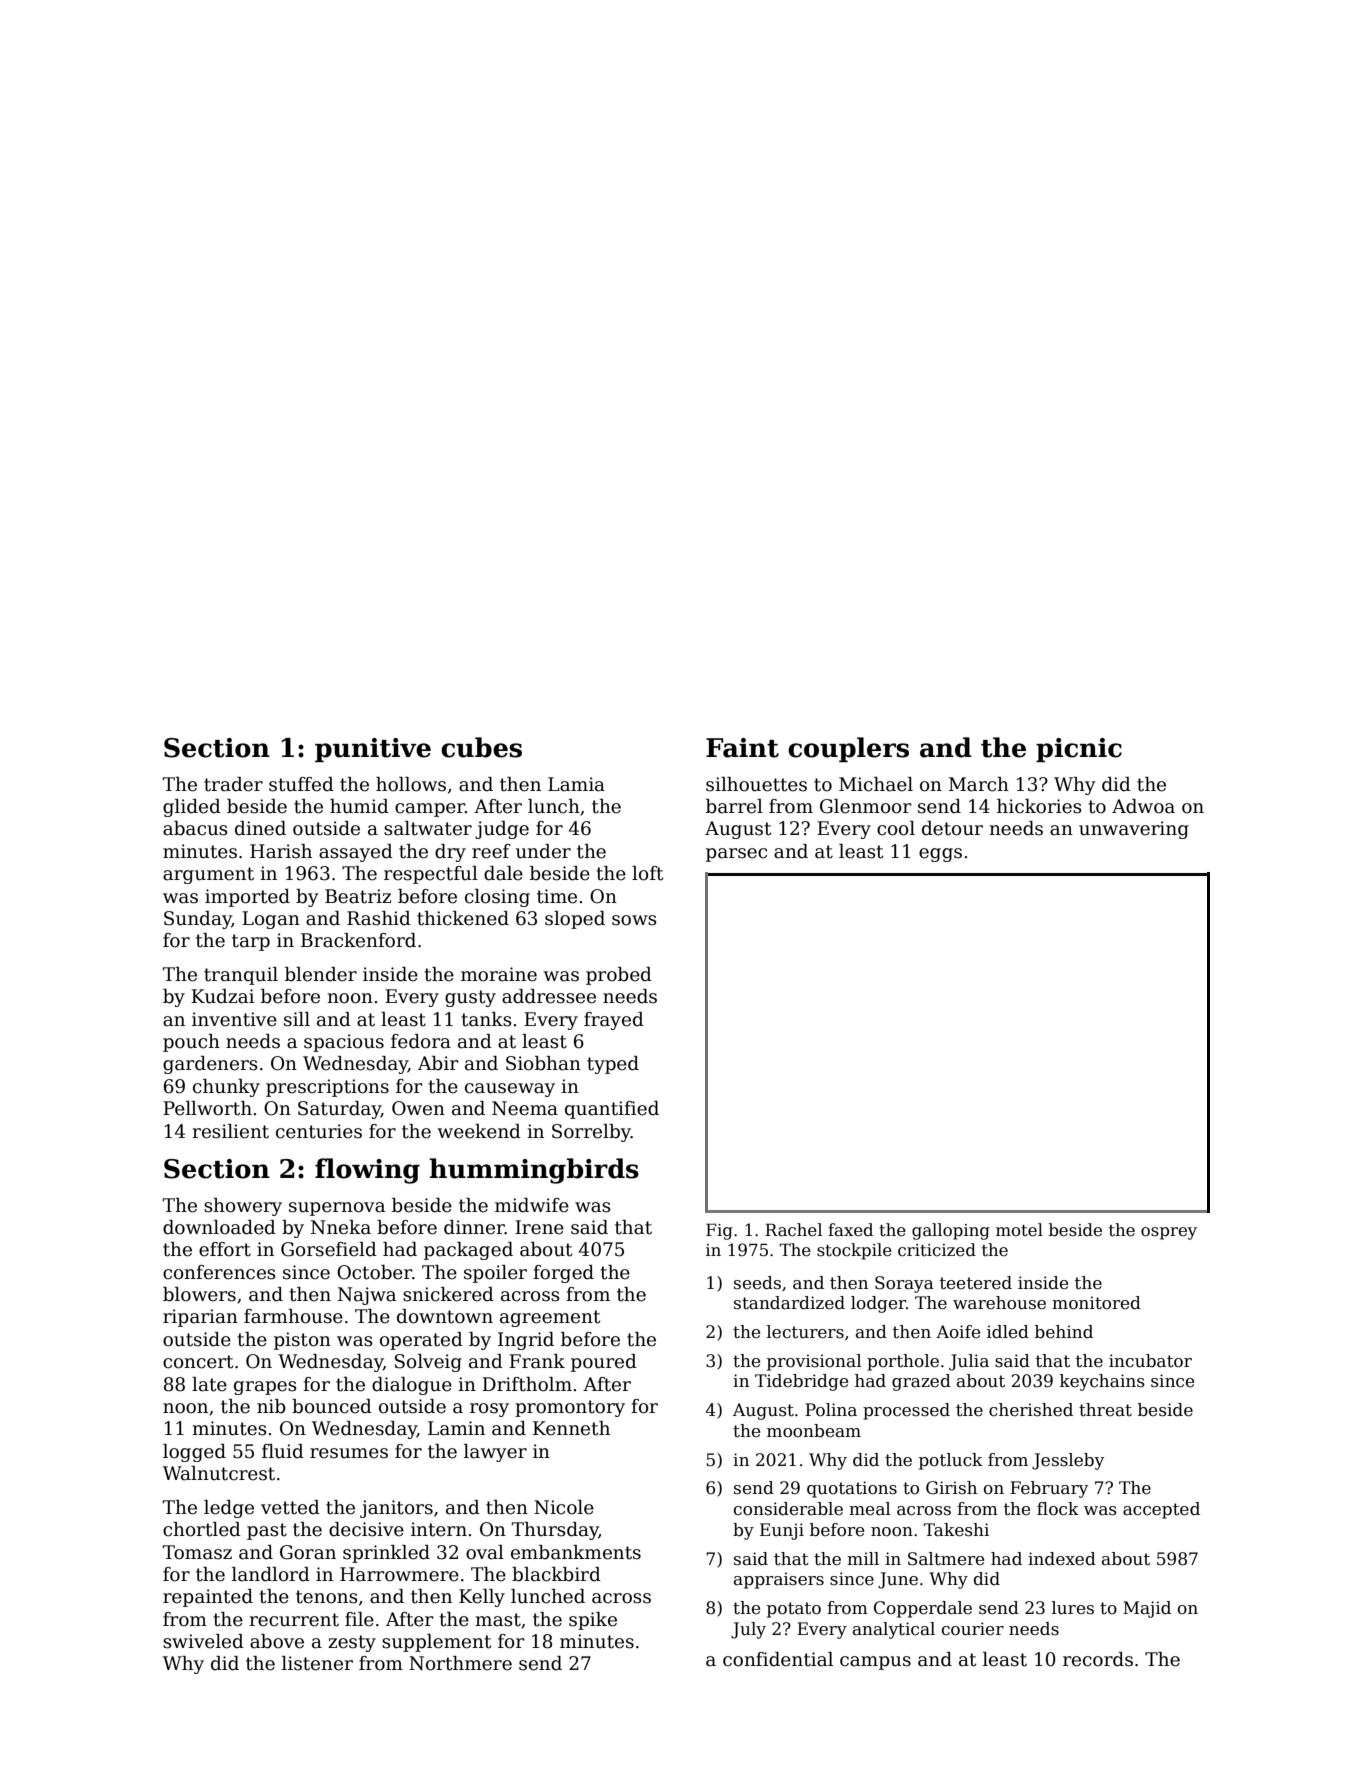 The image size is (1372, 1776). Describe the element at coordinates (614, 1021) in the screenshot. I see `frayed` at that location.
